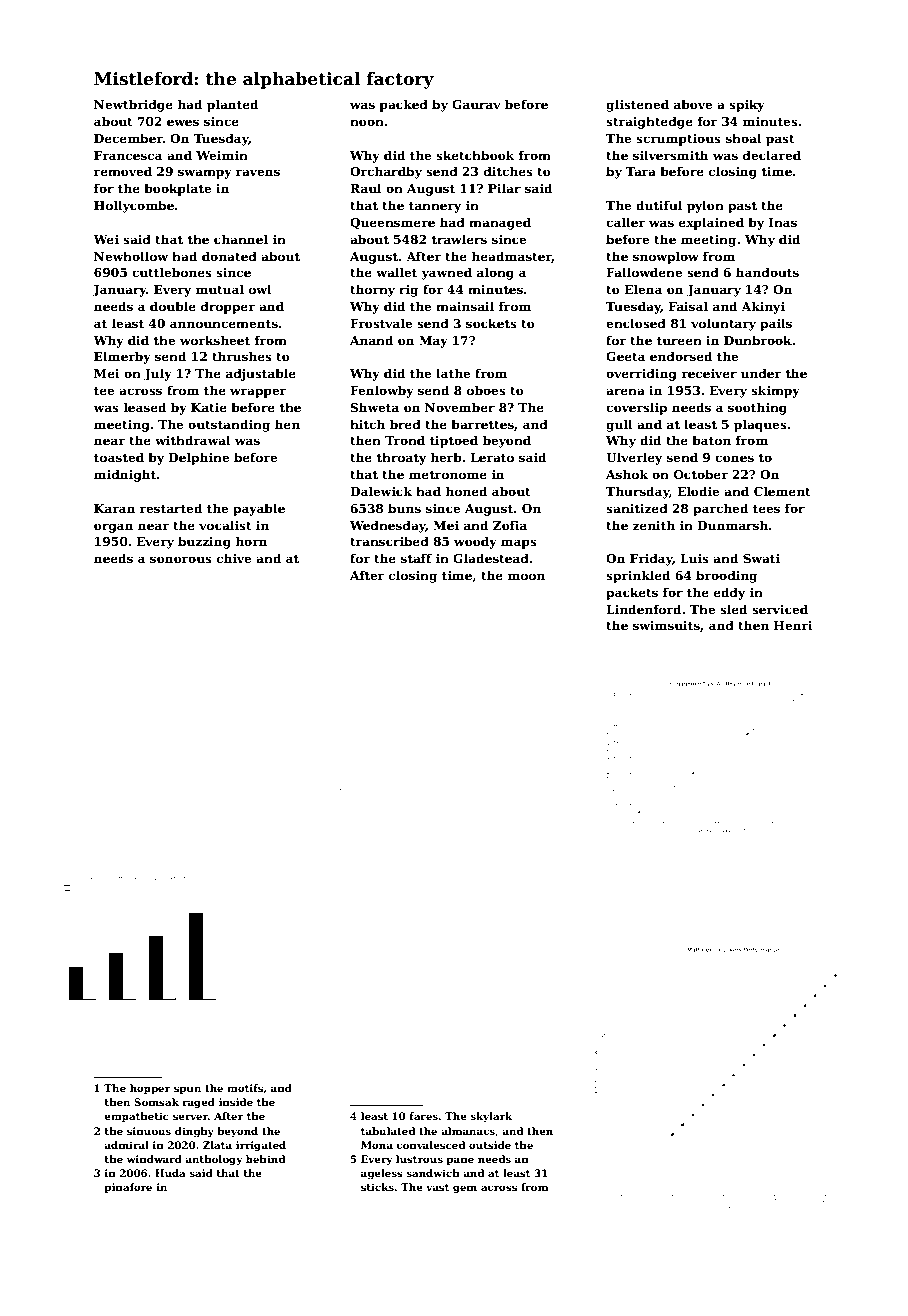 The width and height of the page is (908, 1316). What do you see at coordinates (758, 340) in the page?
I see `Dunbrook` at bounding box center [758, 340].
